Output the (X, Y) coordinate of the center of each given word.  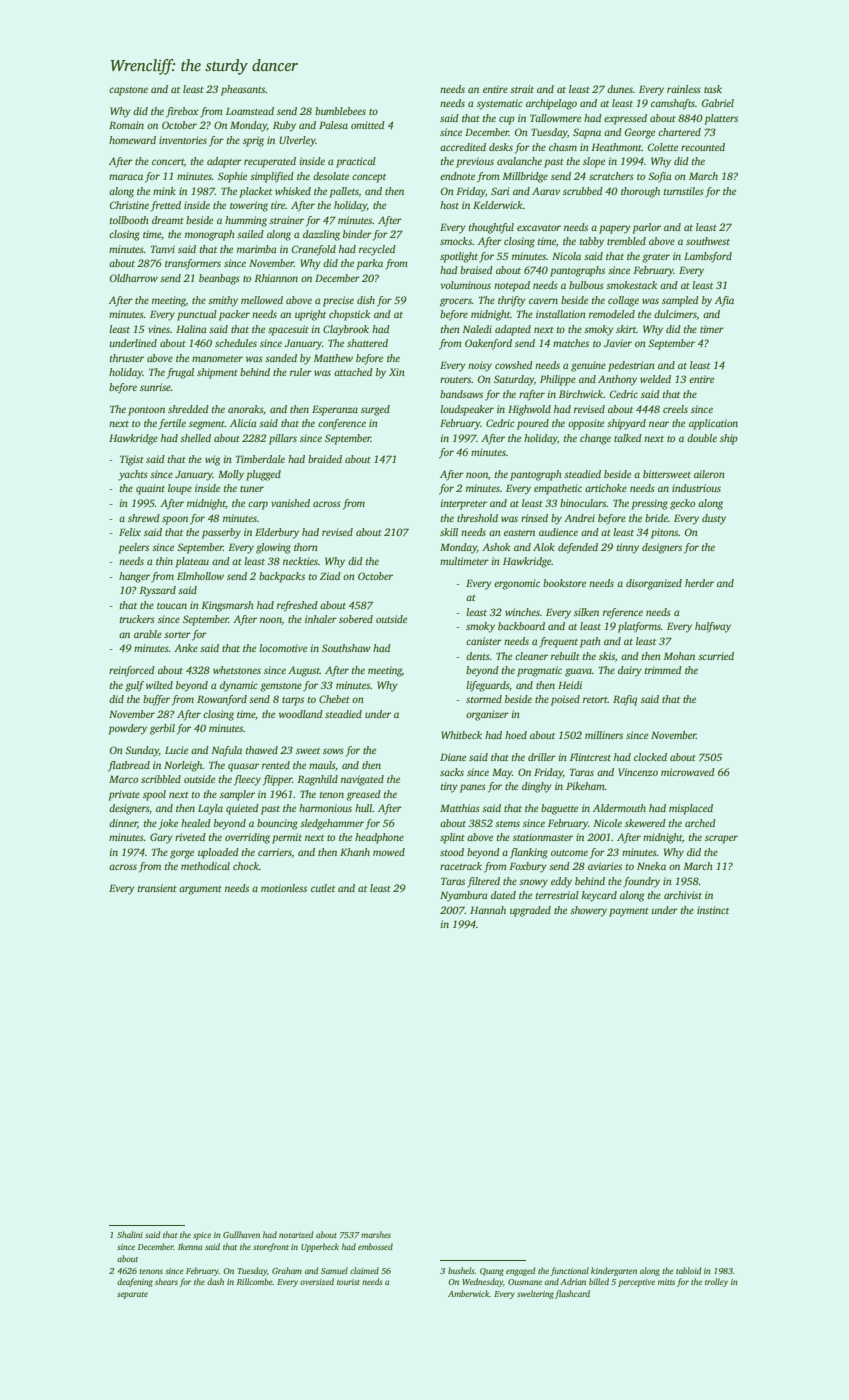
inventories (183, 140)
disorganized (654, 584)
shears (166, 1281)
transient (157, 888)
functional (569, 1271)
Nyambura (464, 896)
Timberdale (260, 459)
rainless (684, 89)
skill (449, 532)
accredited (463, 147)
